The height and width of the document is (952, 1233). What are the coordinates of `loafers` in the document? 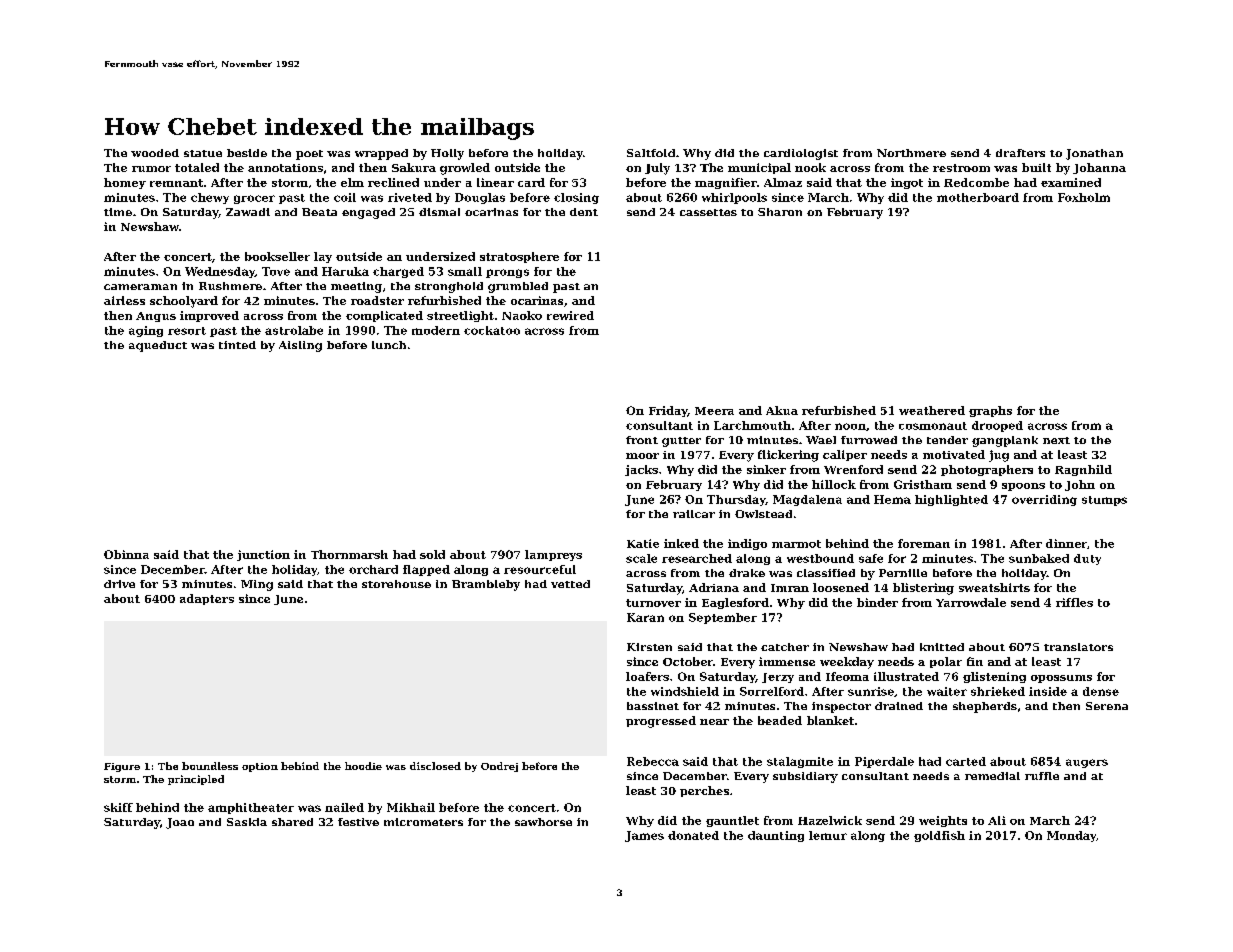 It's located at (647, 676).
